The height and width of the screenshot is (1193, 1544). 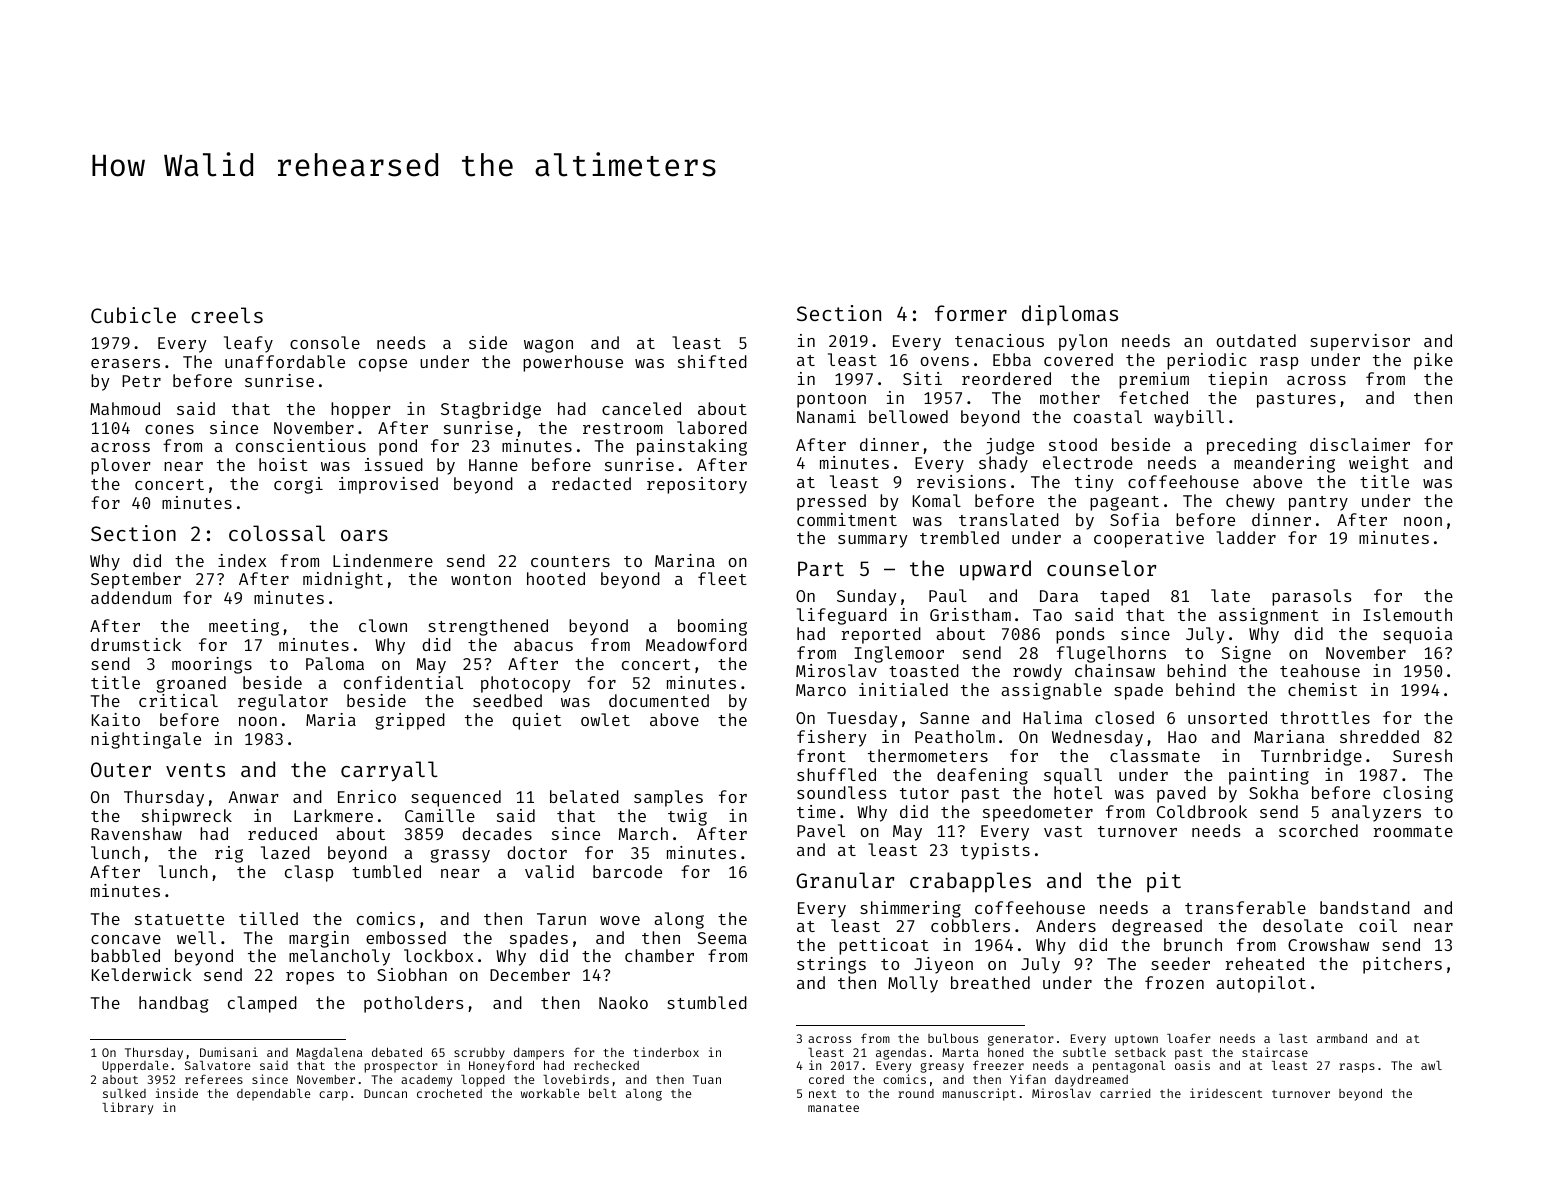 I want to click on wagon, so click(x=548, y=346).
